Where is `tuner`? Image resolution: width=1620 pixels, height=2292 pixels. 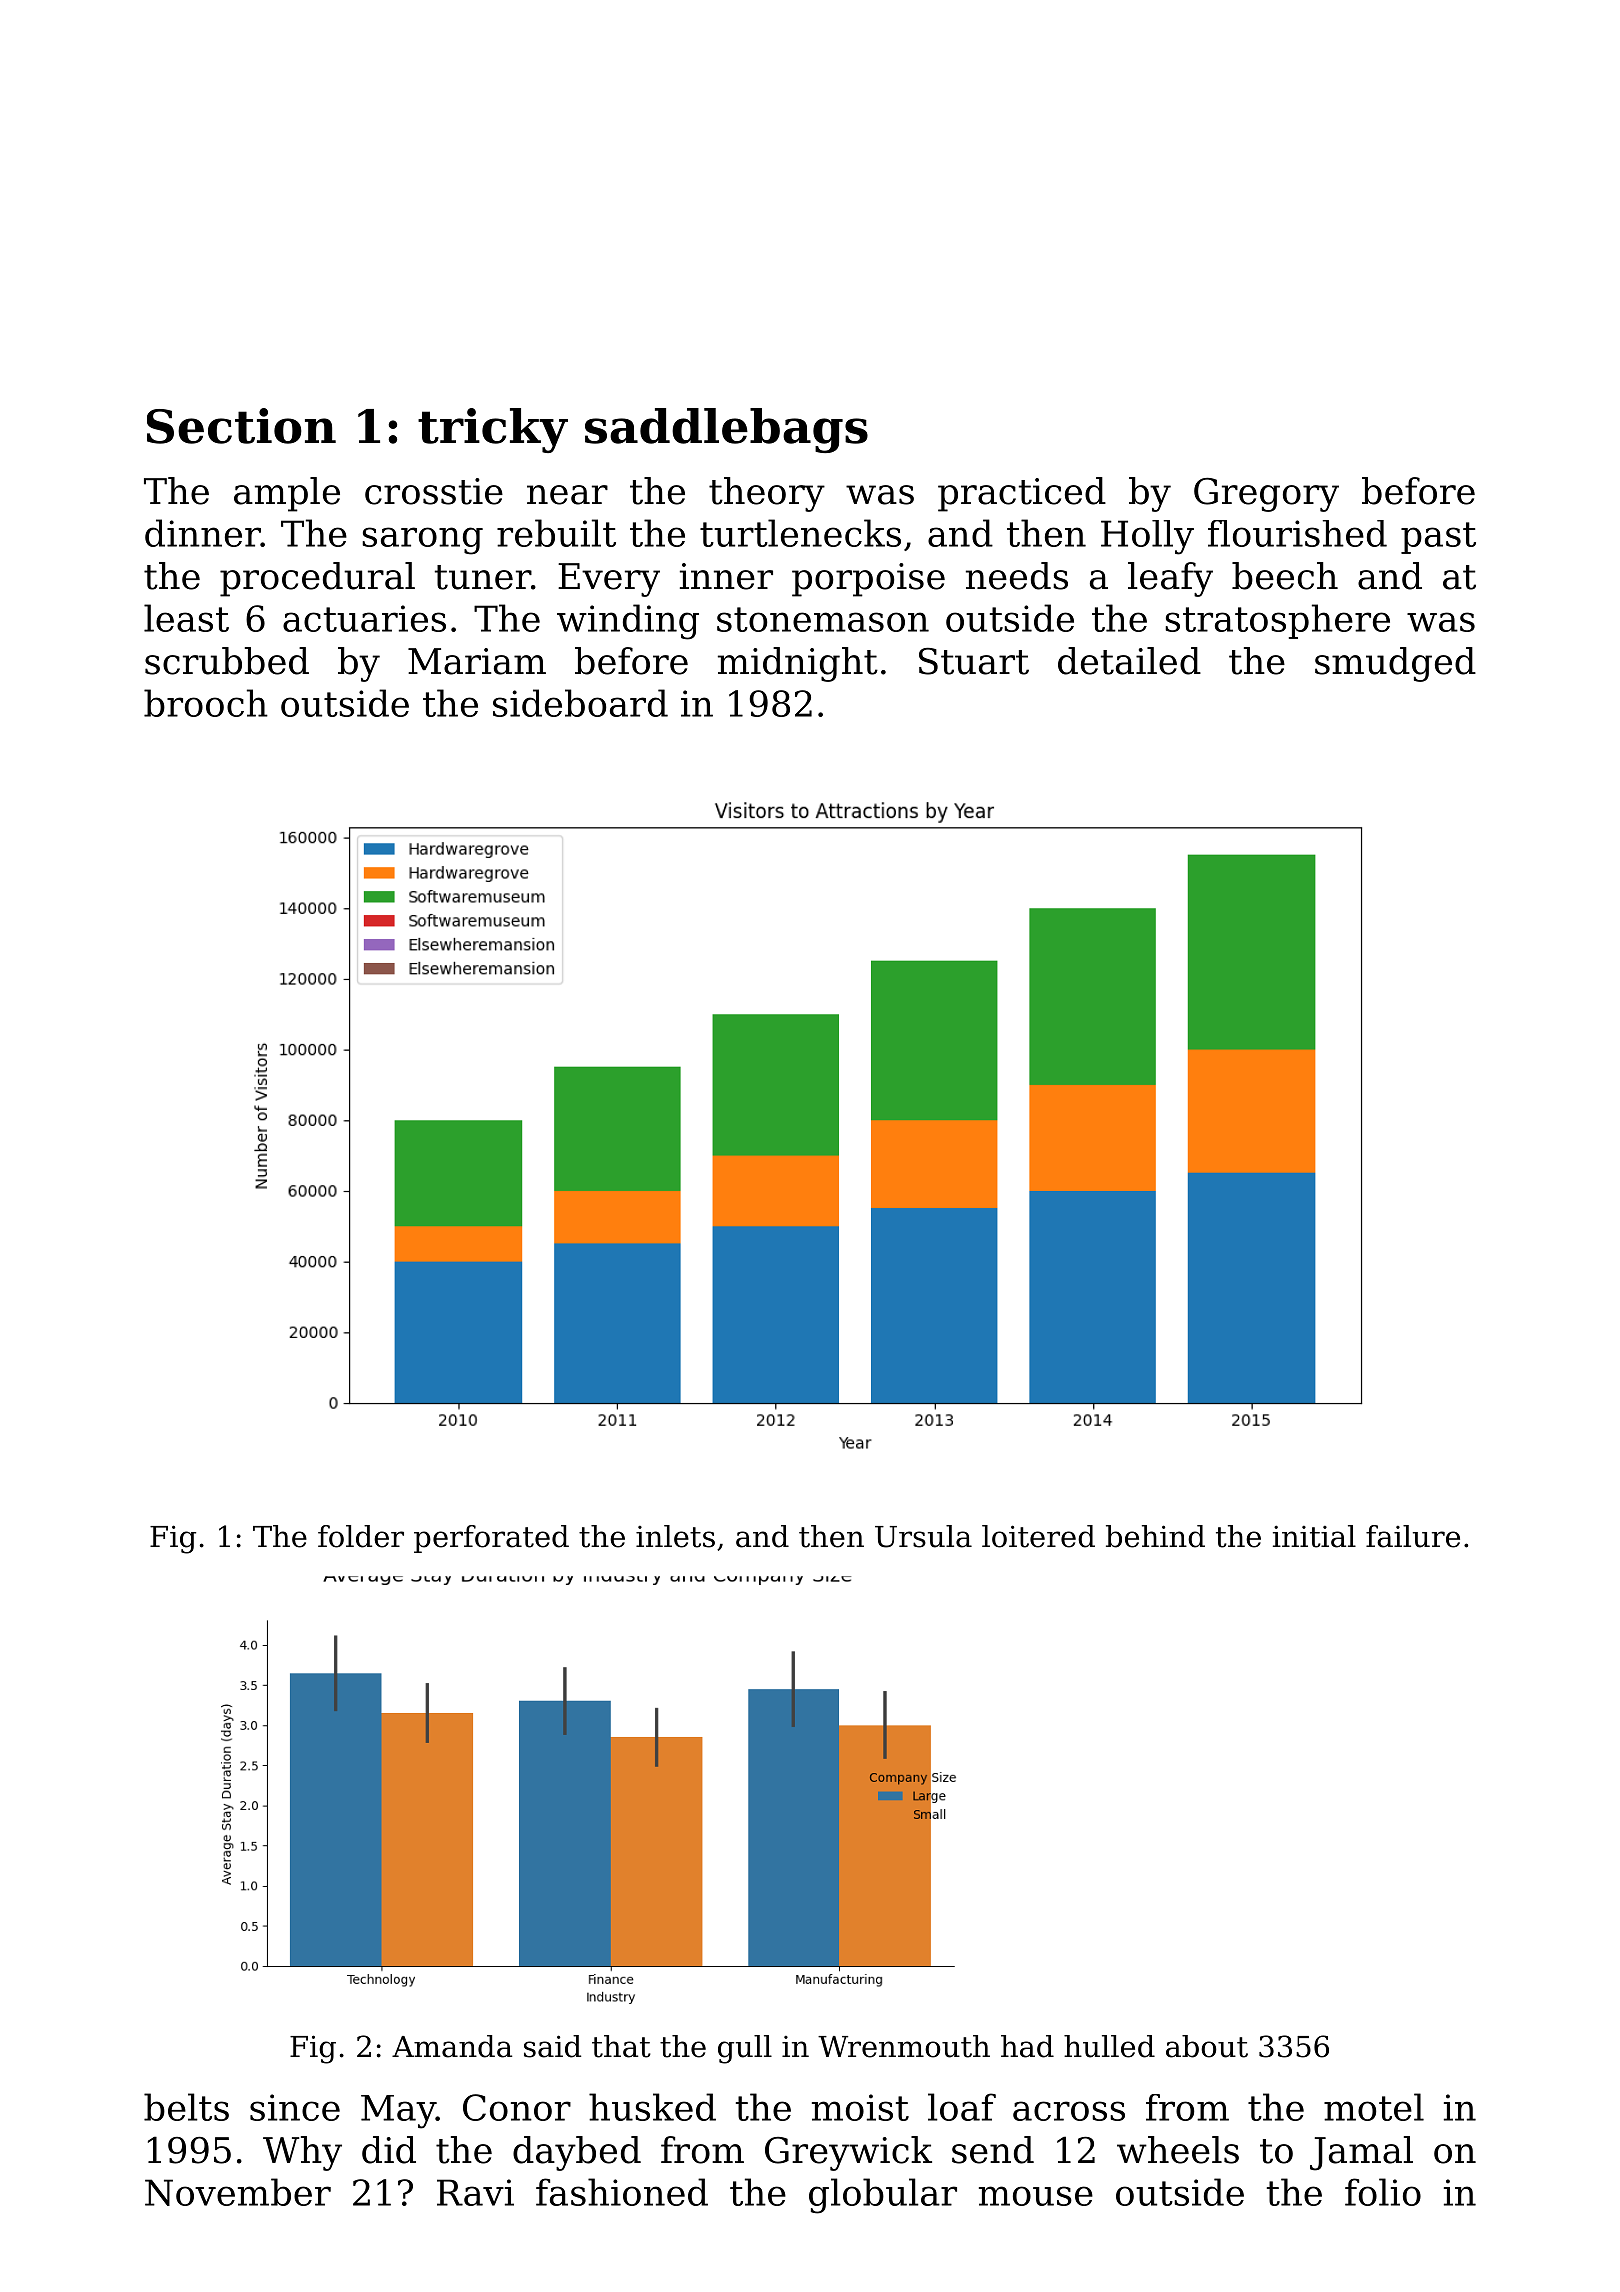 tuner is located at coordinates (483, 577).
